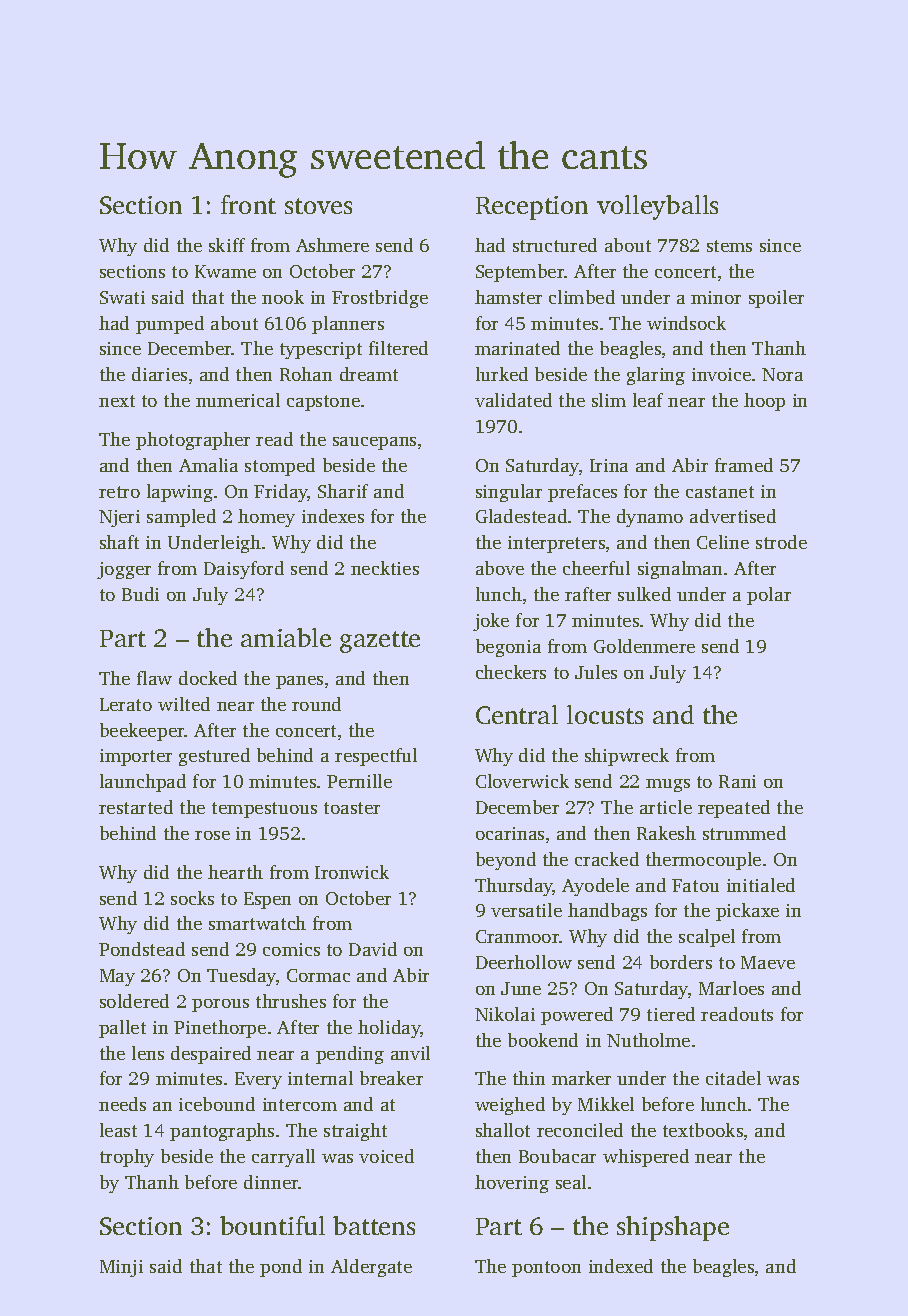 The width and height of the page is (908, 1316). I want to click on prefaces, so click(582, 493).
